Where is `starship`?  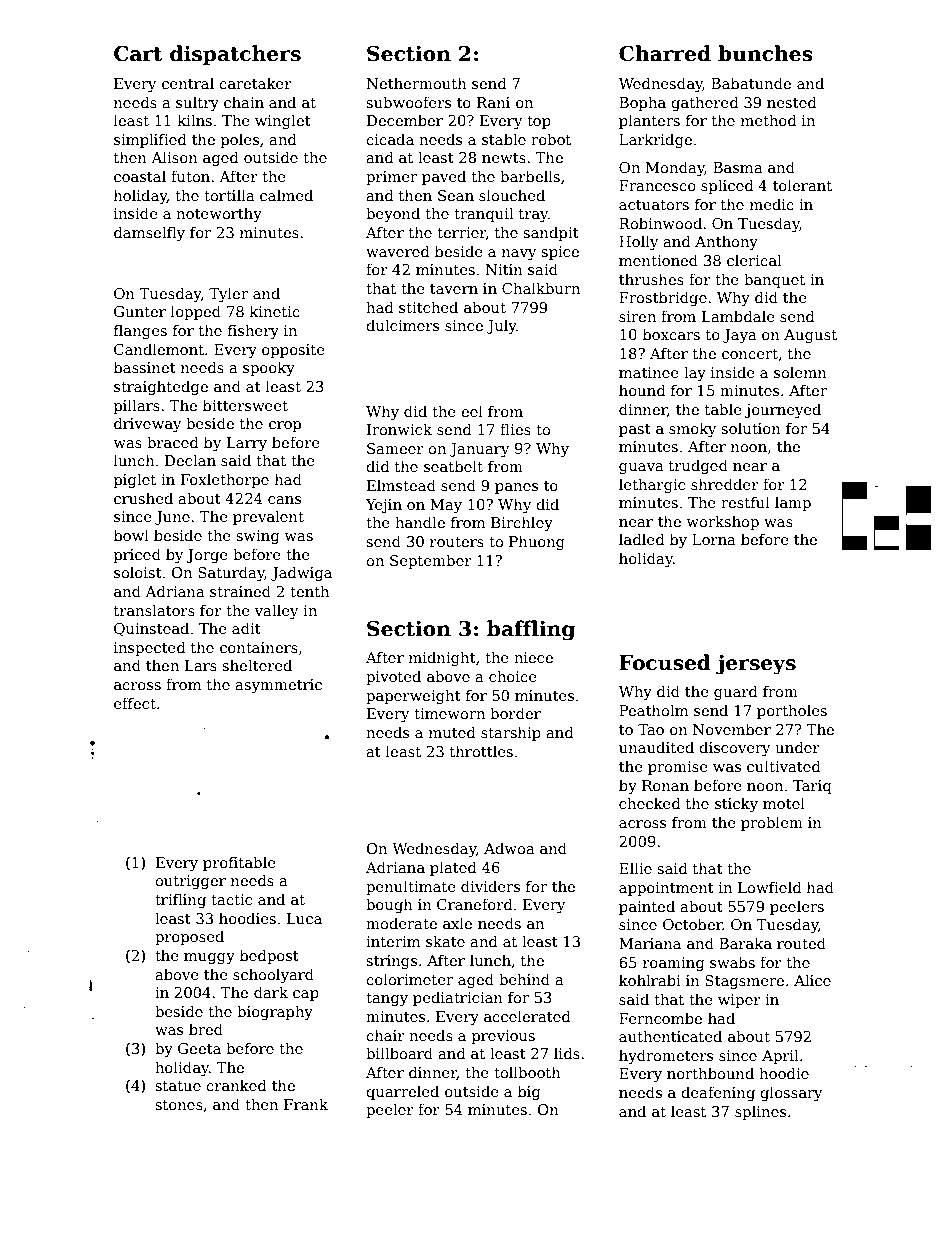 starship is located at coordinates (511, 733).
